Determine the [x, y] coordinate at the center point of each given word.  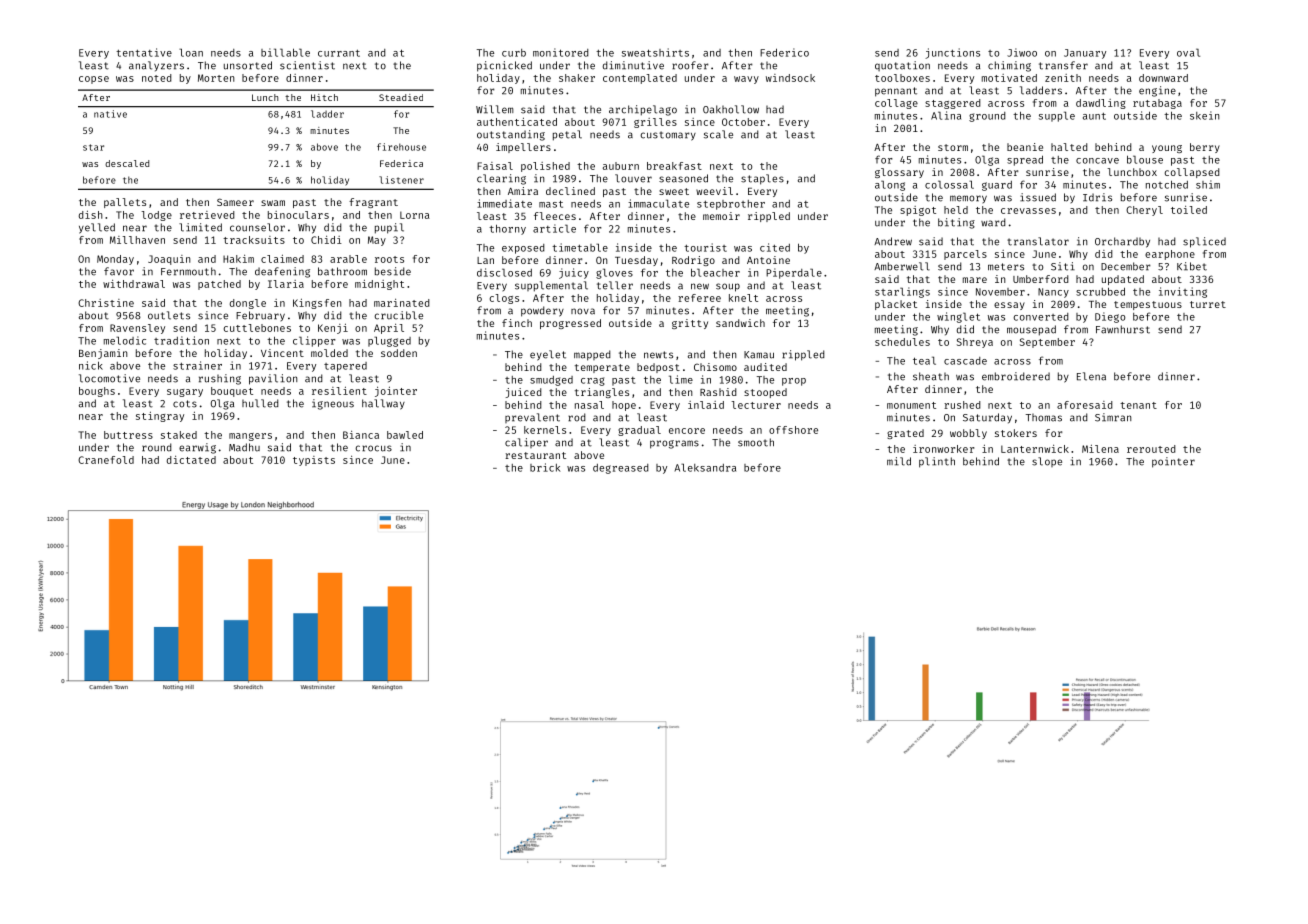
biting [956, 223]
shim [1208, 184]
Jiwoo [1022, 52]
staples [762, 179]
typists [314, 461]
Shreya [975, 343]
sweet [674, 191]
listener [401, 180]
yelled [97, 228]
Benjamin [103, 354]
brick [545, 467]
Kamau [759, 355]
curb [514, 53]
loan [191, 52]
